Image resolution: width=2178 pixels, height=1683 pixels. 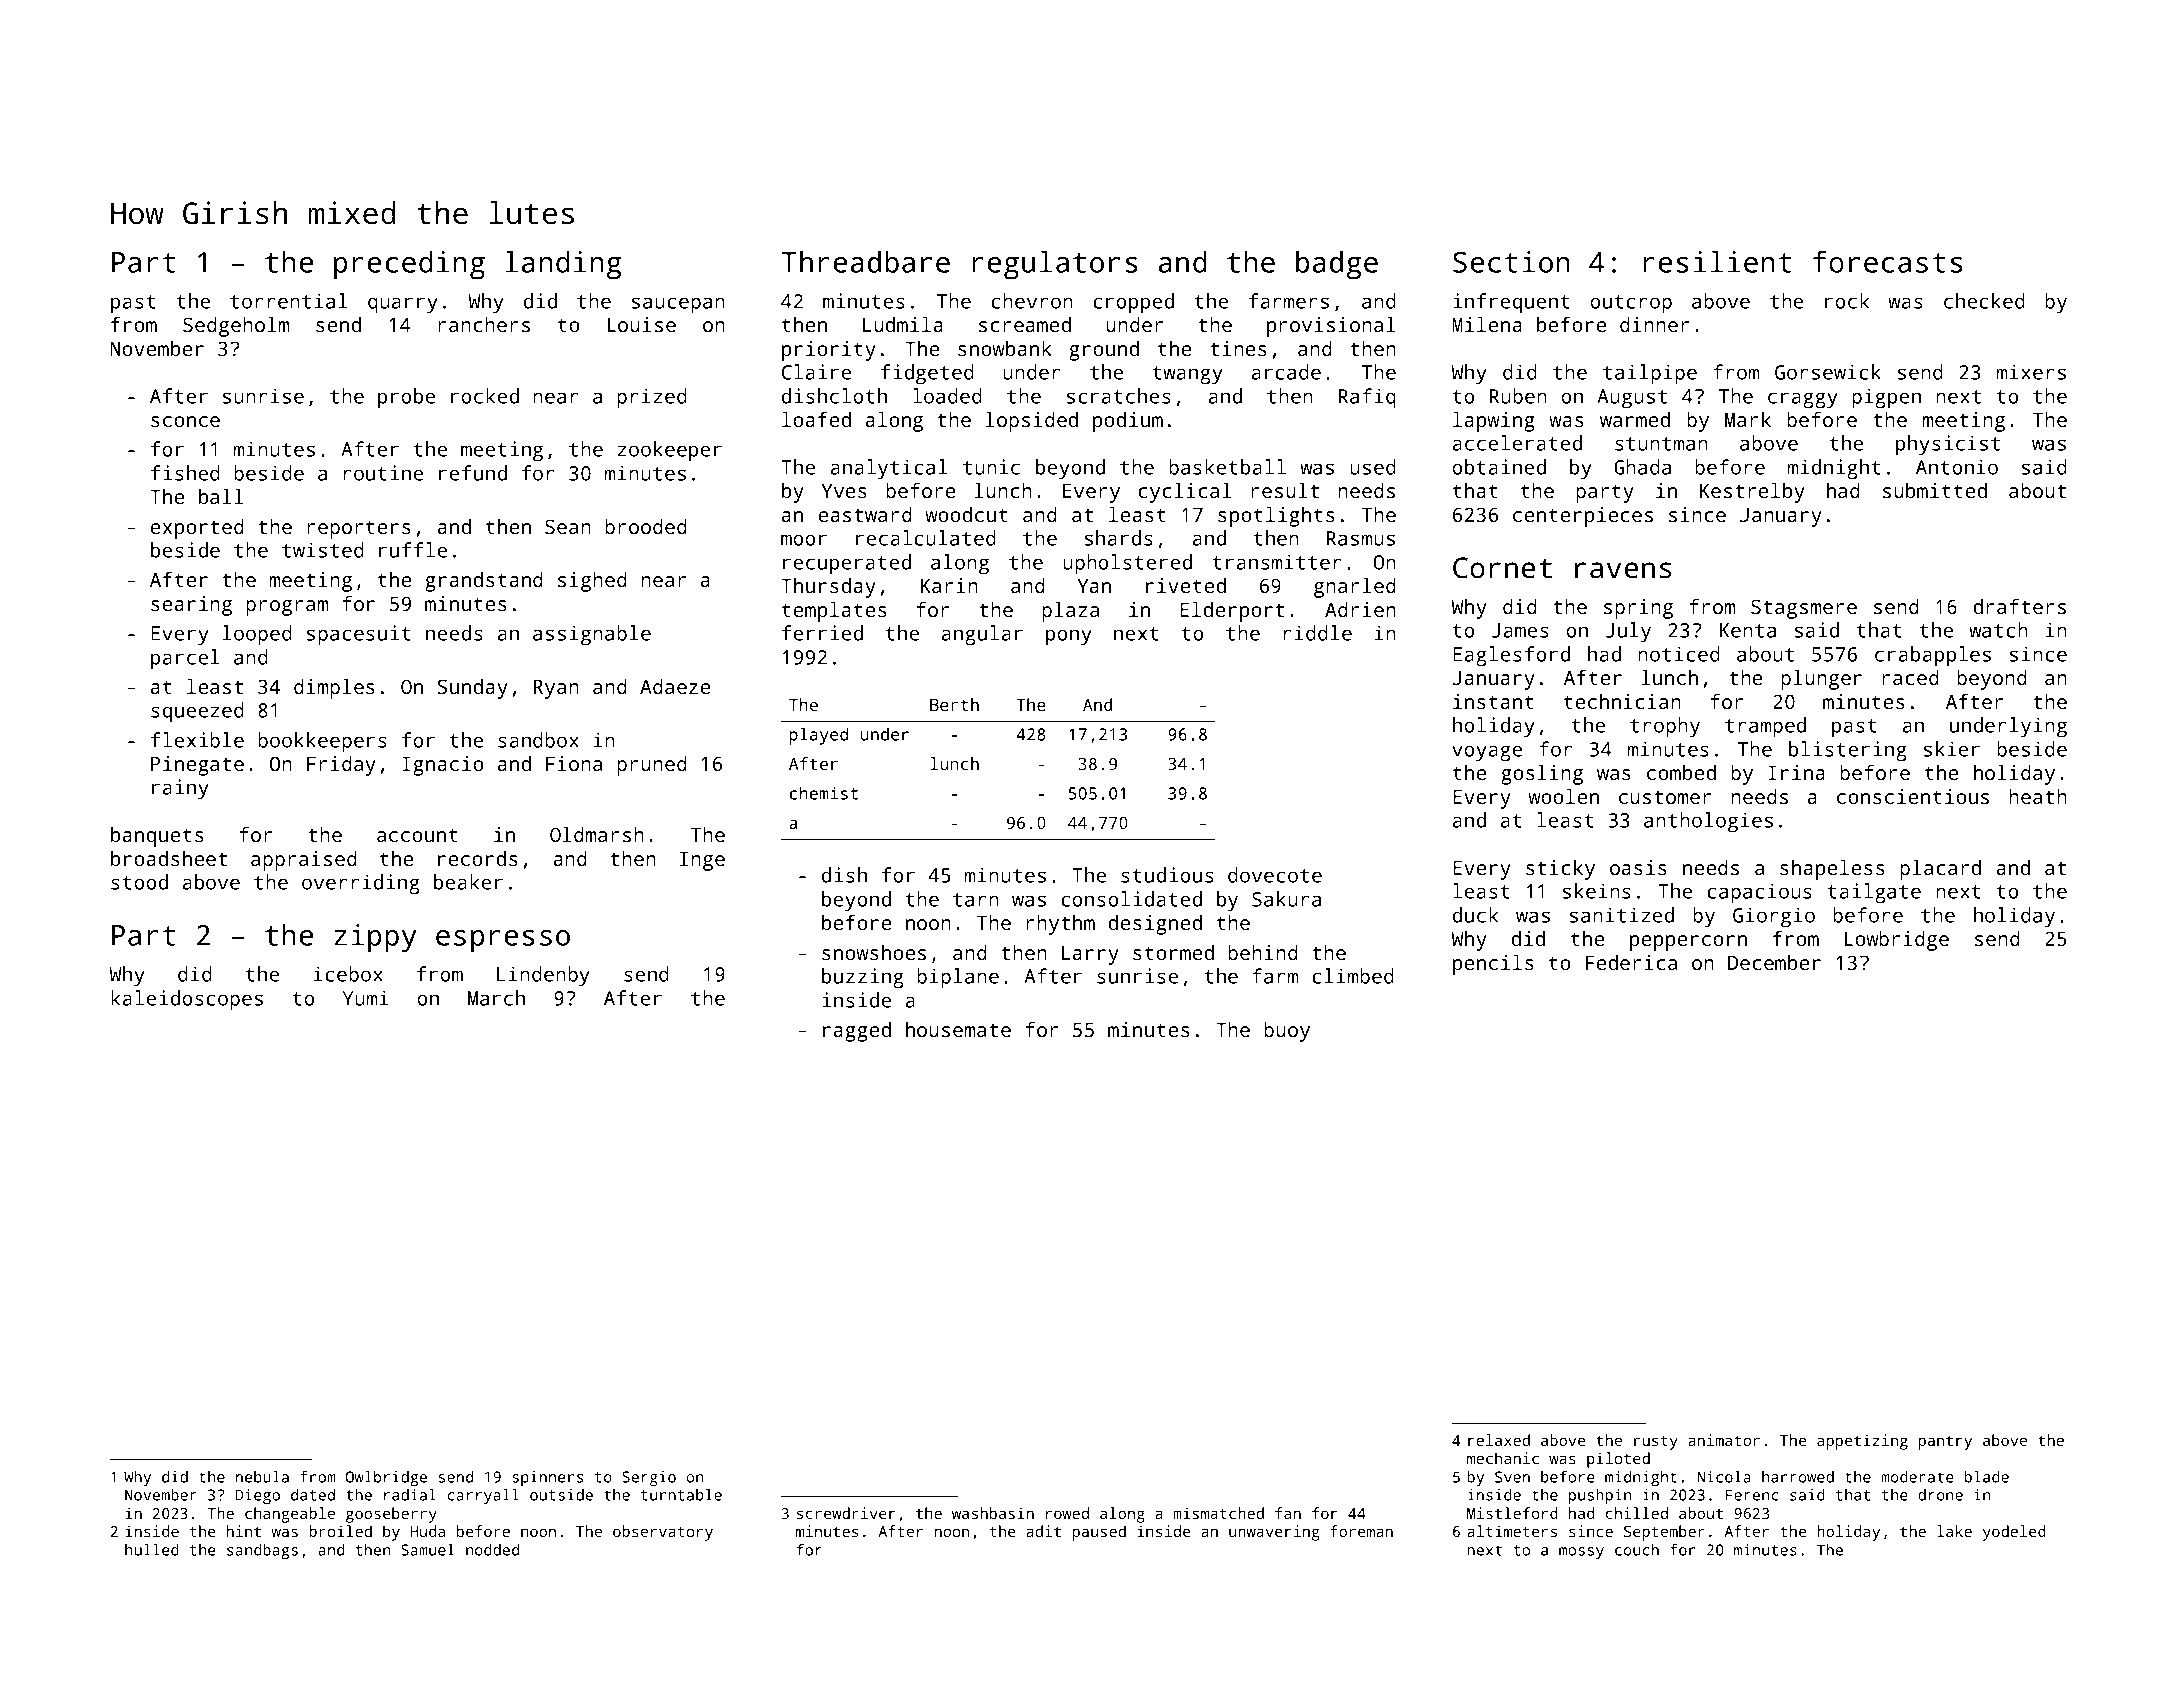 What do you see at coordinates (1642, 467) in the image?
I see `Ghada` at bounding box center [1642, 467].
